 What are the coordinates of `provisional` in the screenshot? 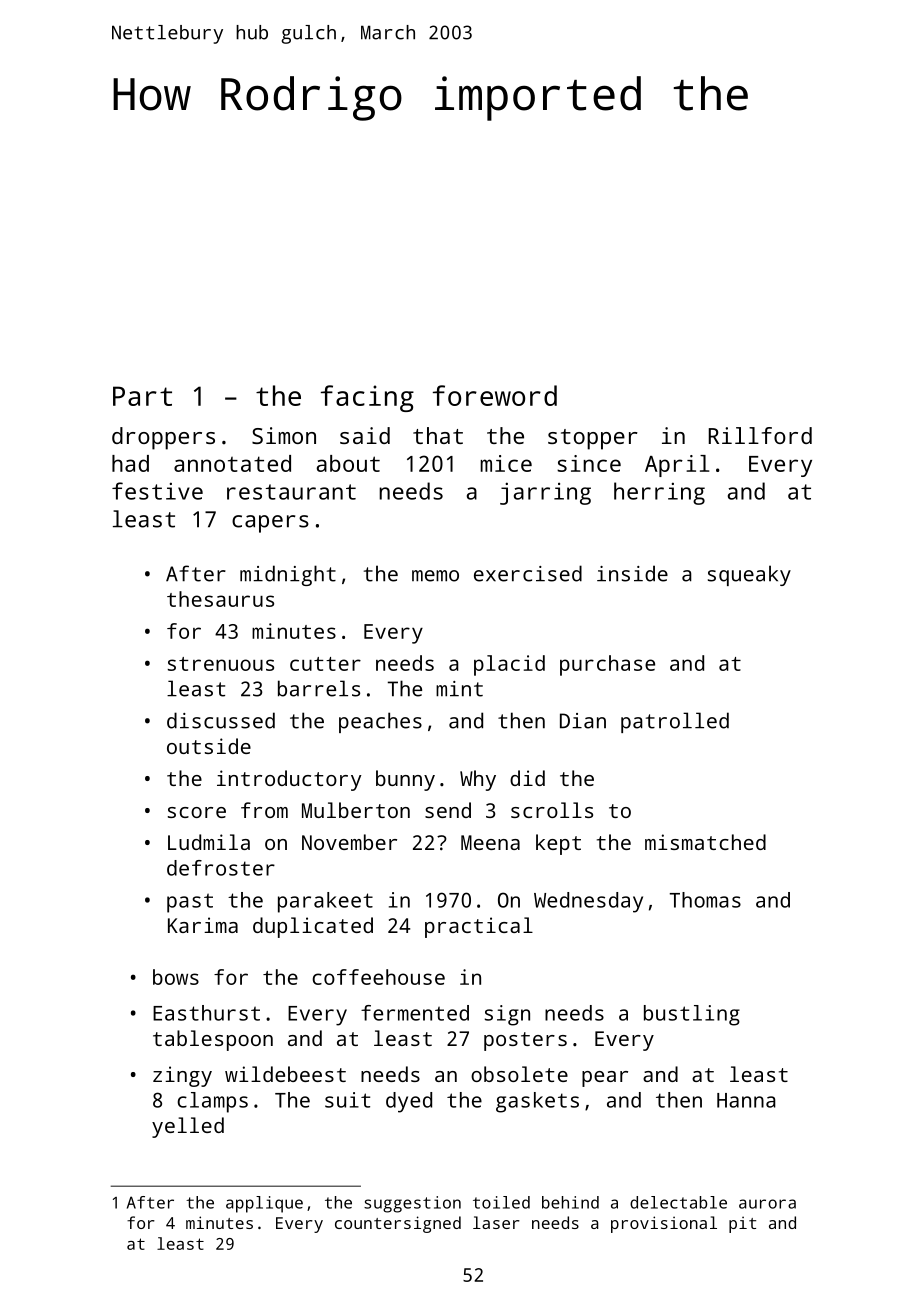 It's located at (664, 1224).
